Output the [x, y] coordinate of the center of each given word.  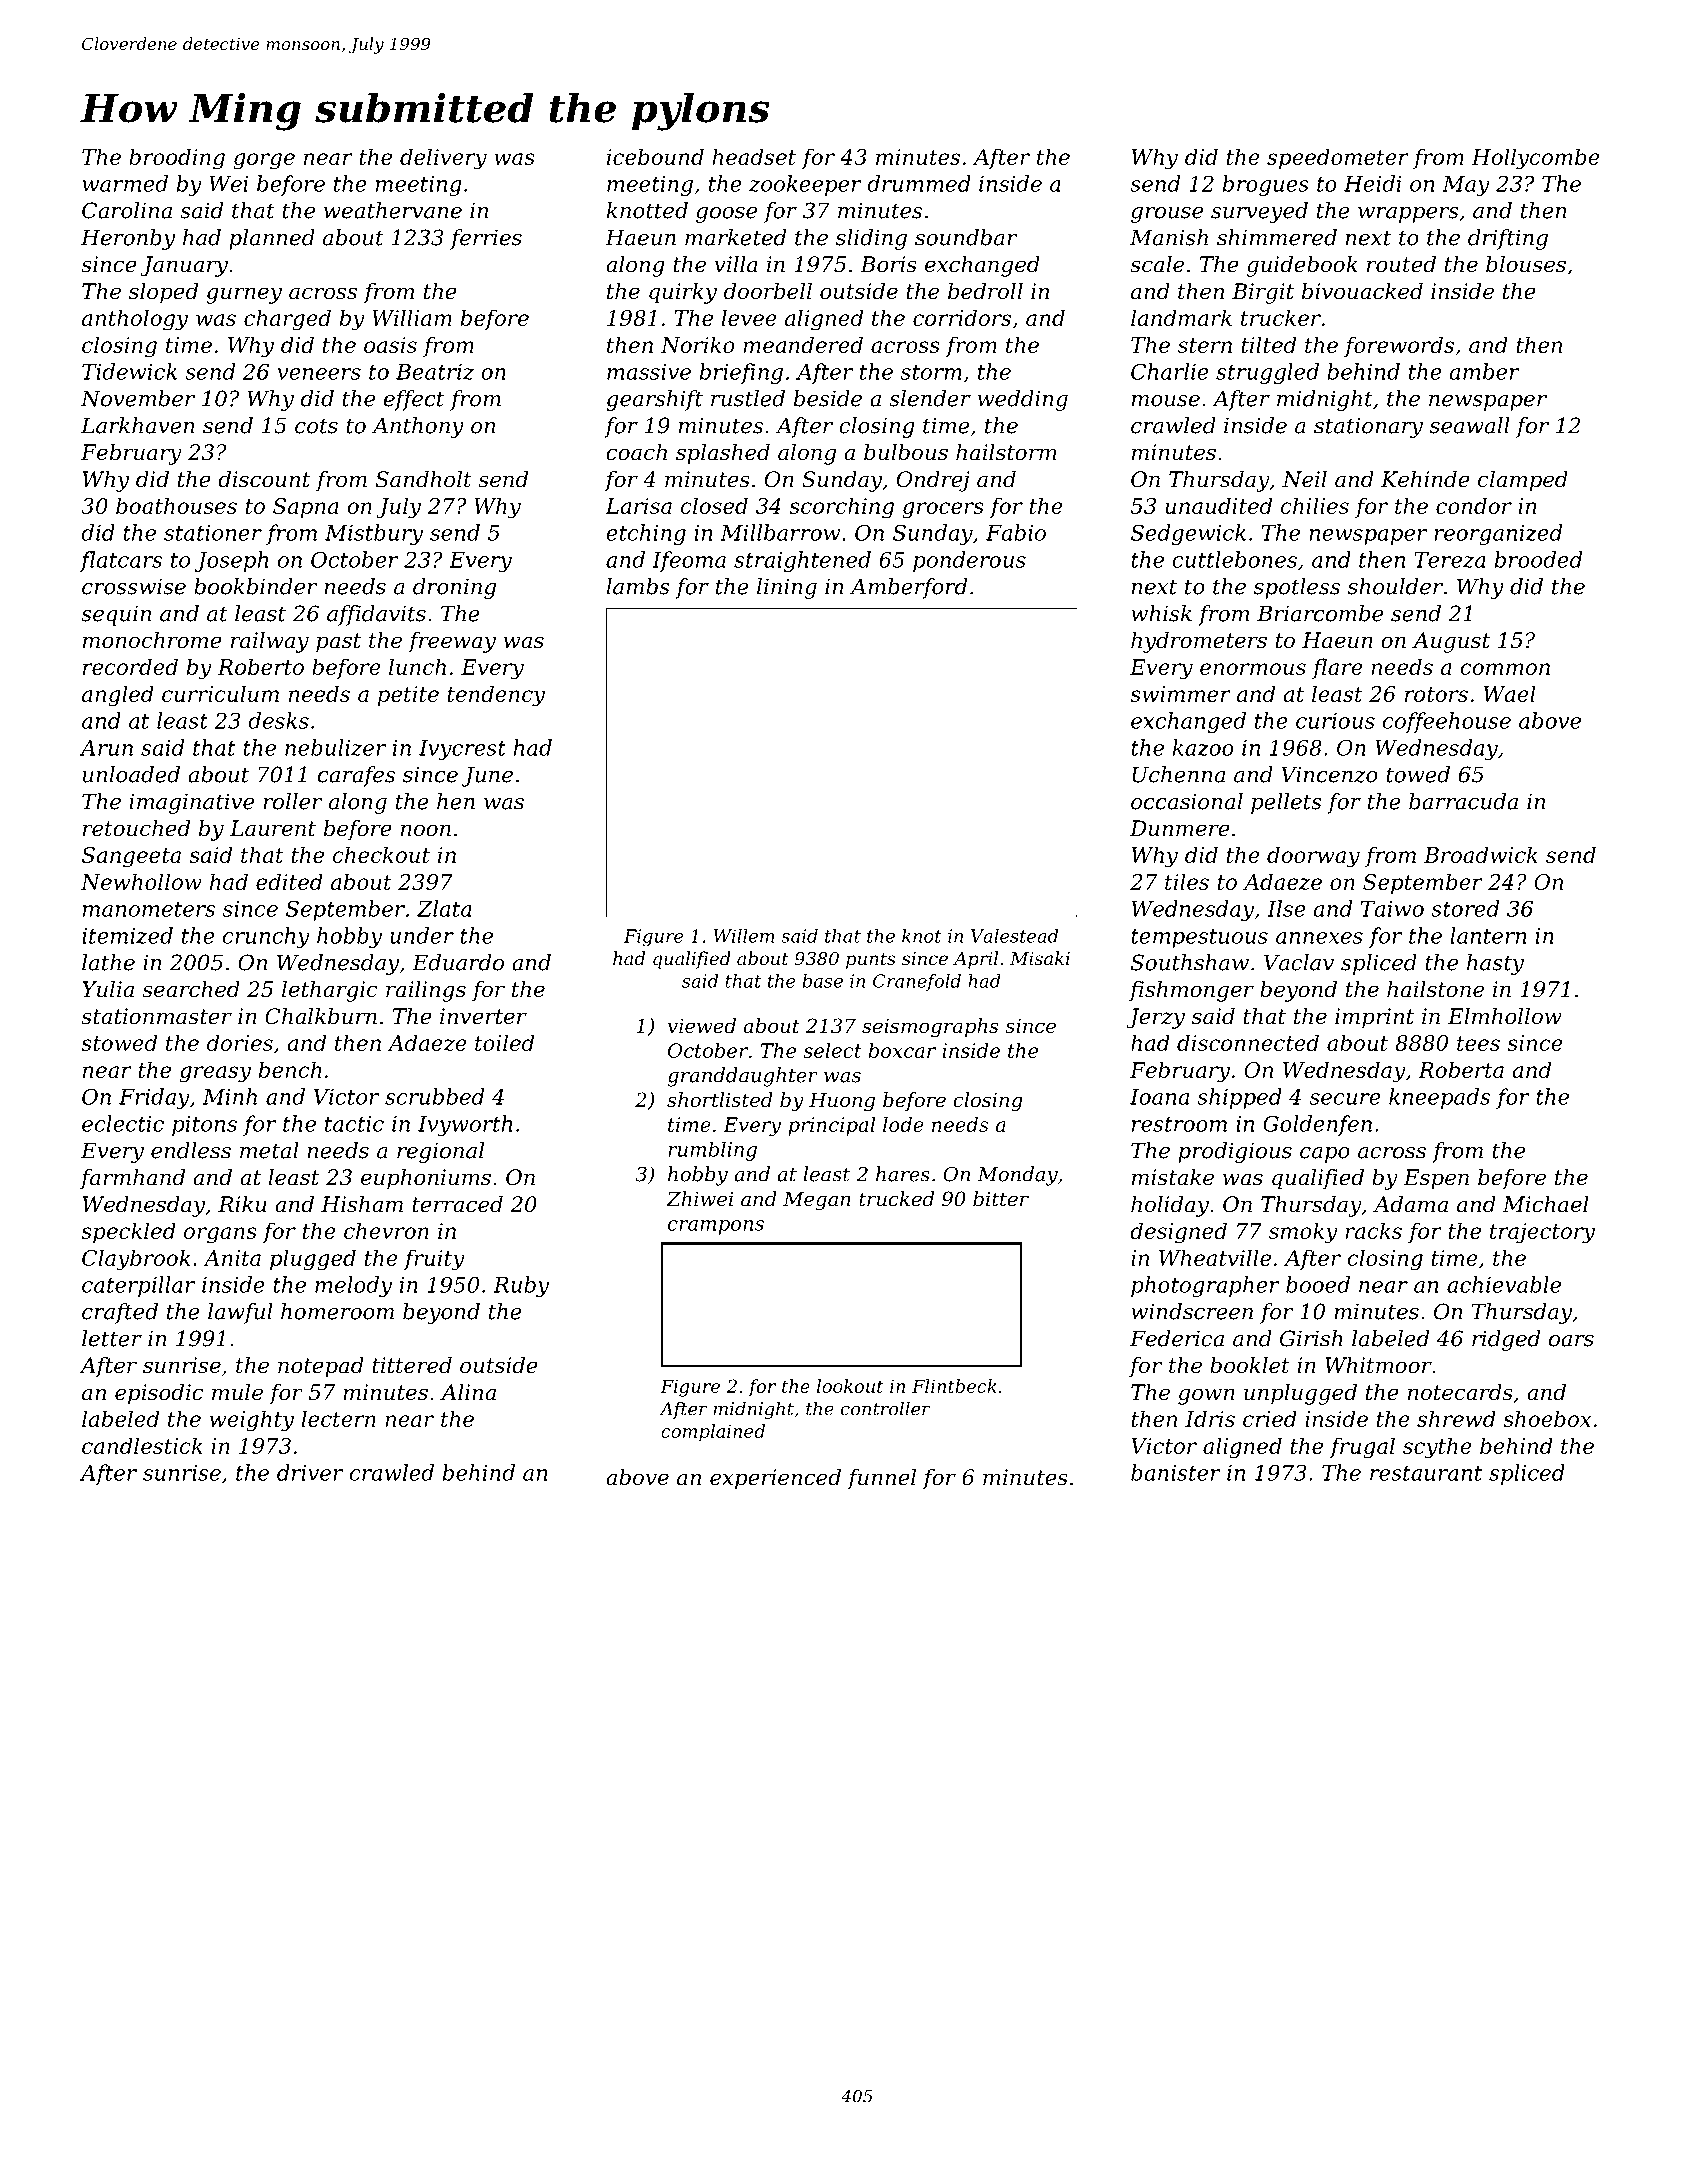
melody [353, 1286]
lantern [1488, 935]
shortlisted [720, 1100]
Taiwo [1392, 909]
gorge [264, 161]
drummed [919, 183]
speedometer [1338, 158]
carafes [356, 776]
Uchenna [1178, 774]
